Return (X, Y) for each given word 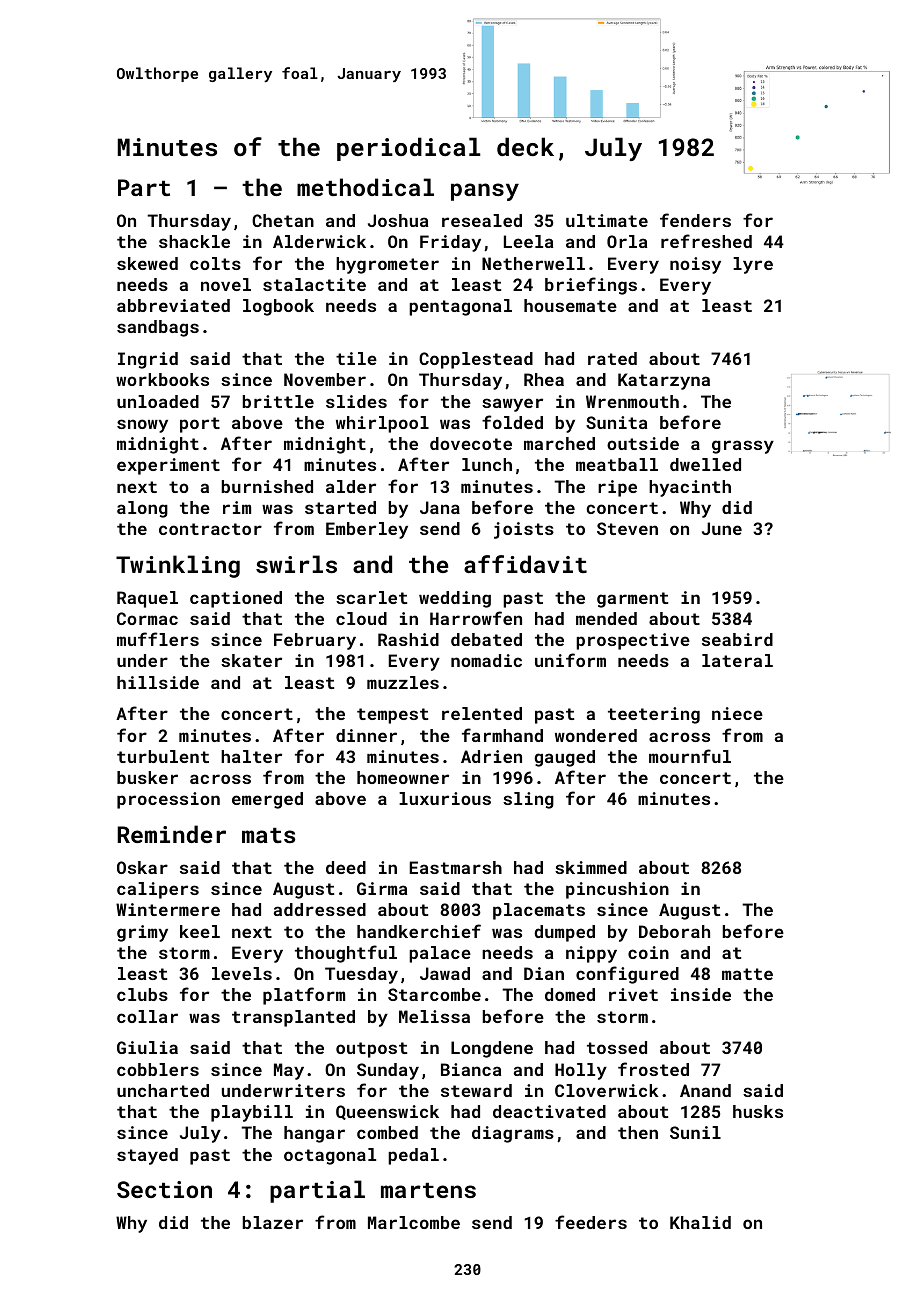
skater (251, 660)
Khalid (700, 1222)
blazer (273, 1222)
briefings (591, 286)
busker (147, 777)
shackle (194, 241)
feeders (591, 1222)
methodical (365, 187)
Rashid (408, 639)
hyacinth (690, 488)
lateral (737, 660)
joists (524, 530)
